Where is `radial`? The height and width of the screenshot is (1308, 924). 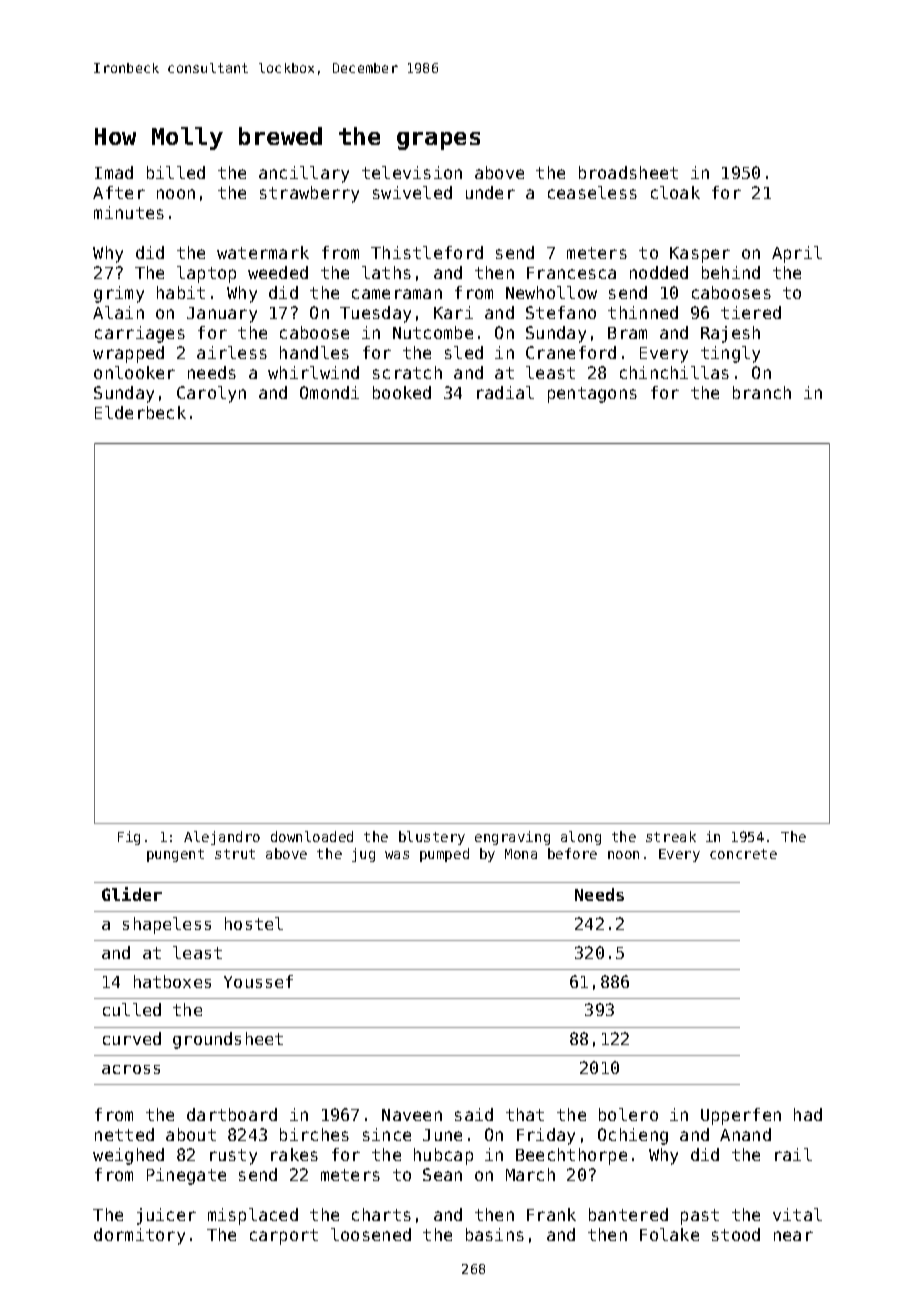
radial is located at coordinates (505, 392).
